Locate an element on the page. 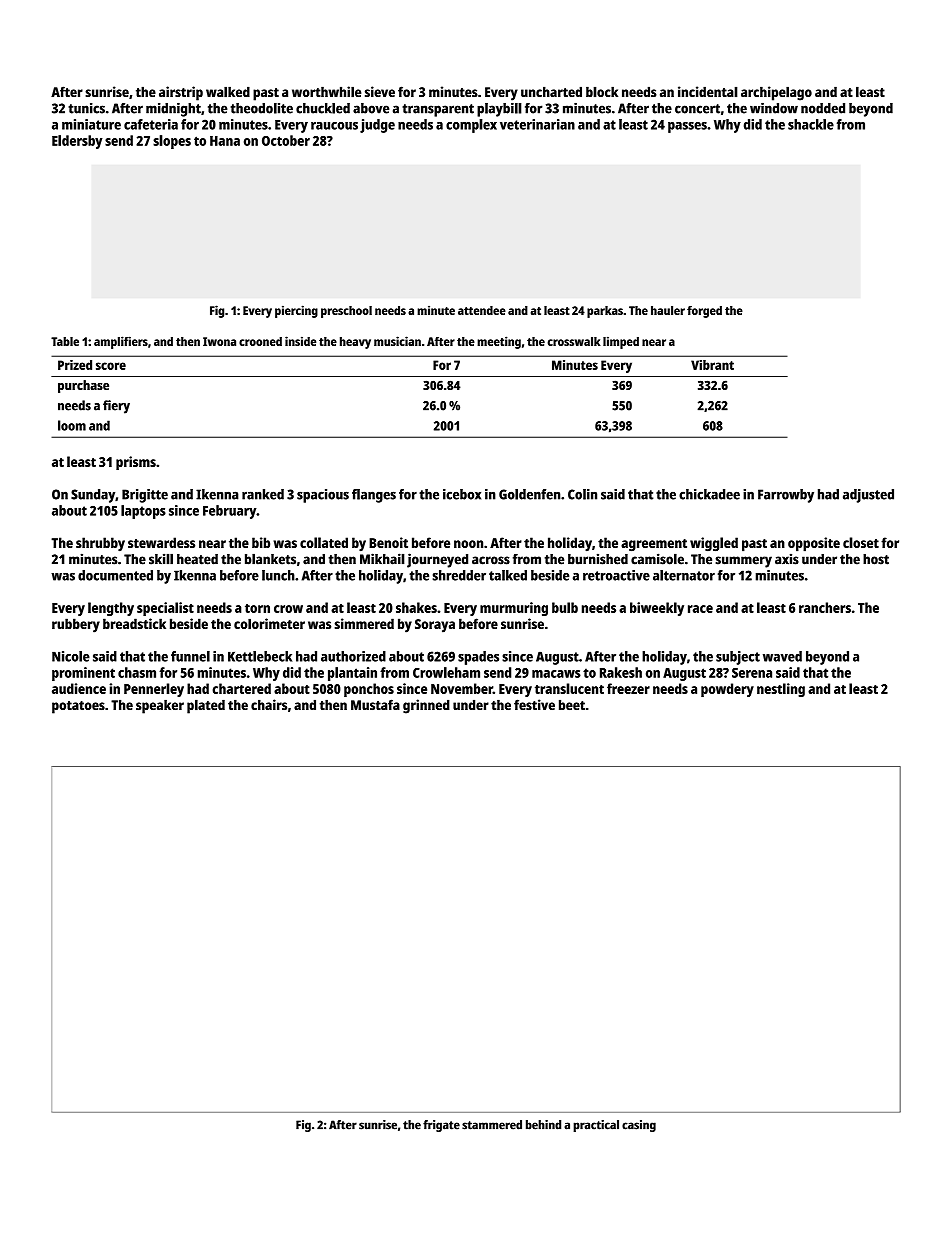  grinned is located at coordinates (426, 706).
